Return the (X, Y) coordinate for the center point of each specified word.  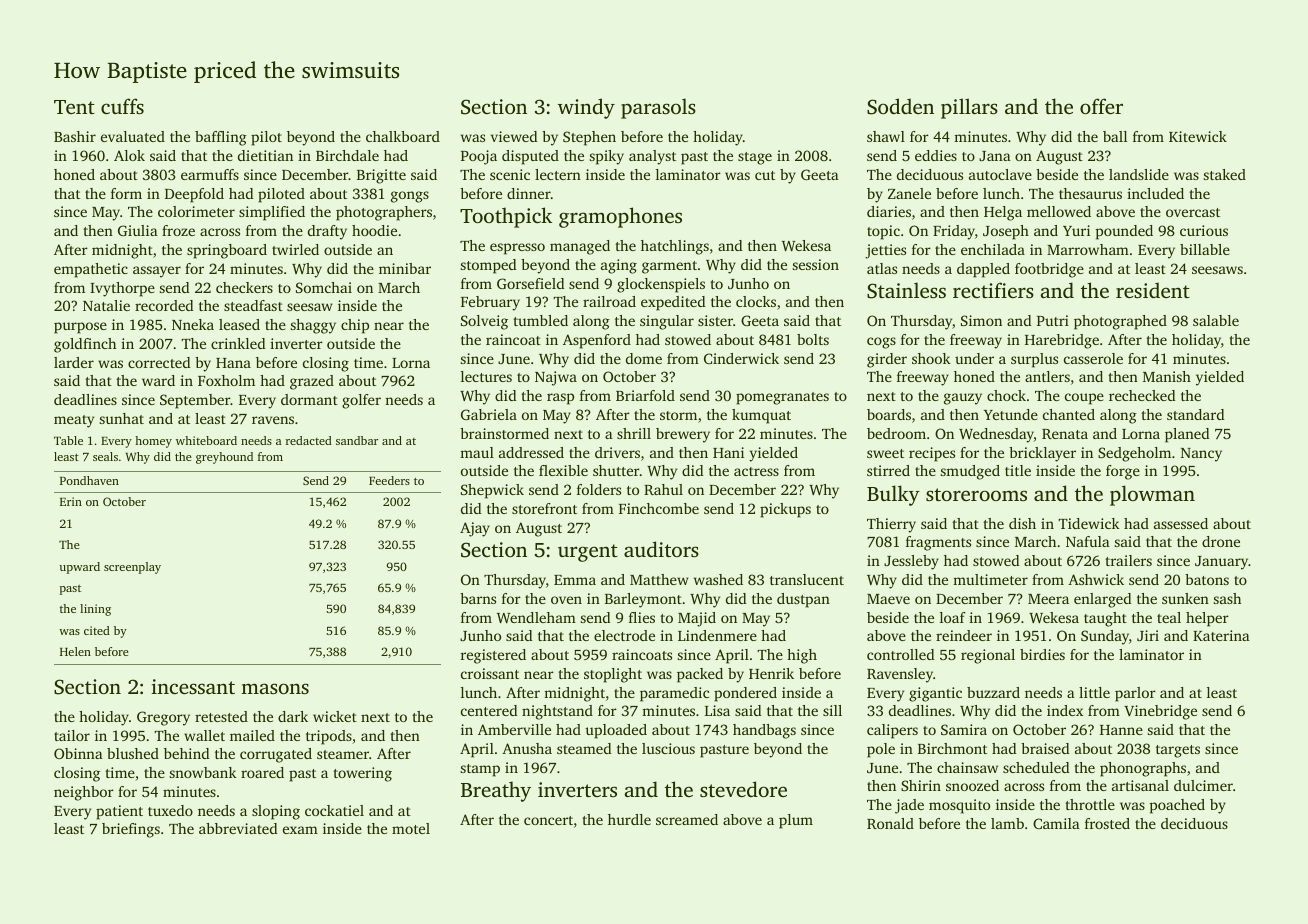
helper (1207, 619)
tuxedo (170, 810)
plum (796, 821)
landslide (1139, 174)
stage (755, 158)
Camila (1056, 823)
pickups (785, 510)
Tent (74, 107)
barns (478, 598)
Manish (1167, 376)
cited (97, 630)
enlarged (1102, 600)
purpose (80, 328)
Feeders (389, 480)
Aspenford (597, 341)
